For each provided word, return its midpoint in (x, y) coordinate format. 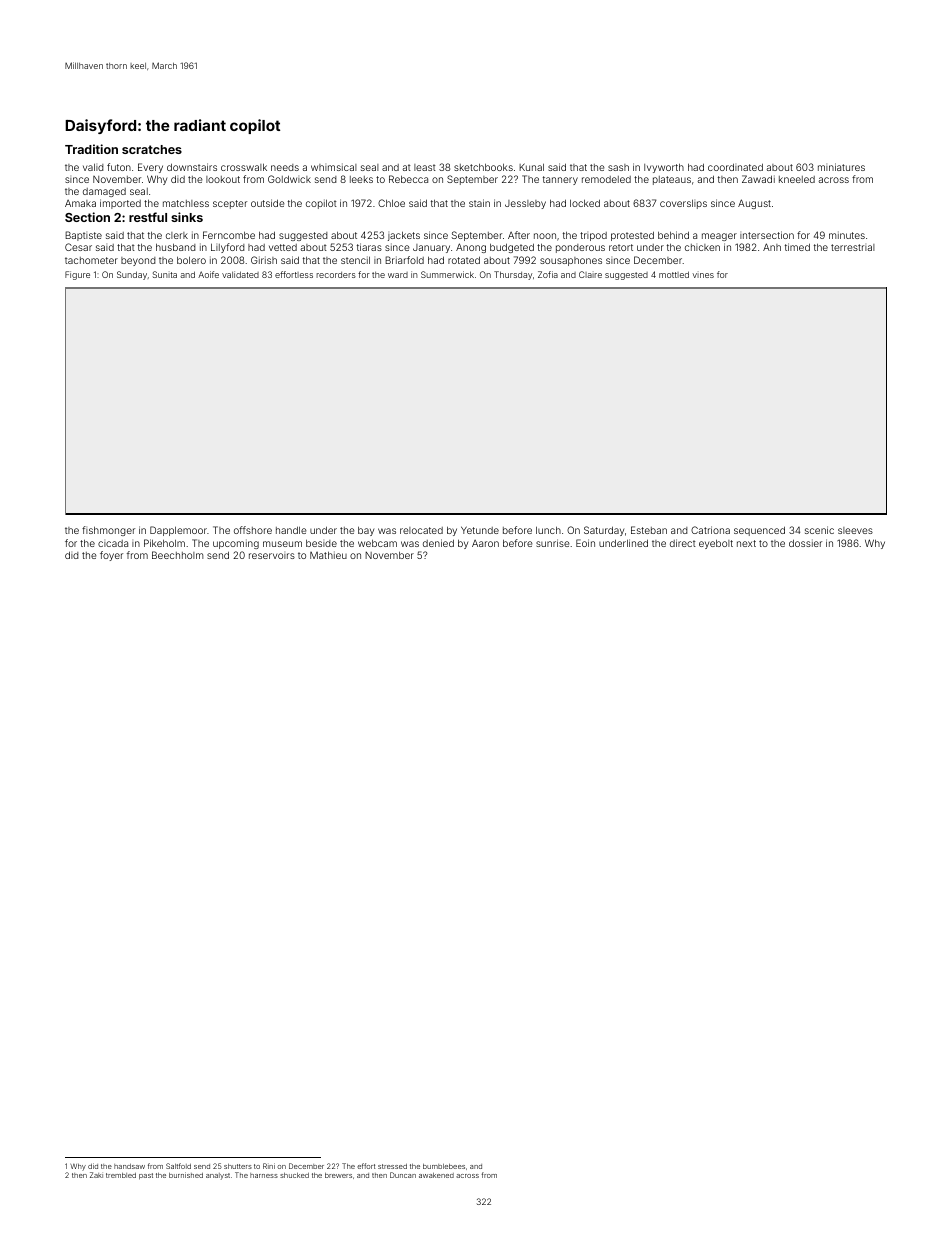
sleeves (855, 530)
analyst (218, 1176)
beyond (138, 261)
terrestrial (853, 247)
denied (438, 543)
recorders (336, 275)
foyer (111, 556)
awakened (436, 1175)
